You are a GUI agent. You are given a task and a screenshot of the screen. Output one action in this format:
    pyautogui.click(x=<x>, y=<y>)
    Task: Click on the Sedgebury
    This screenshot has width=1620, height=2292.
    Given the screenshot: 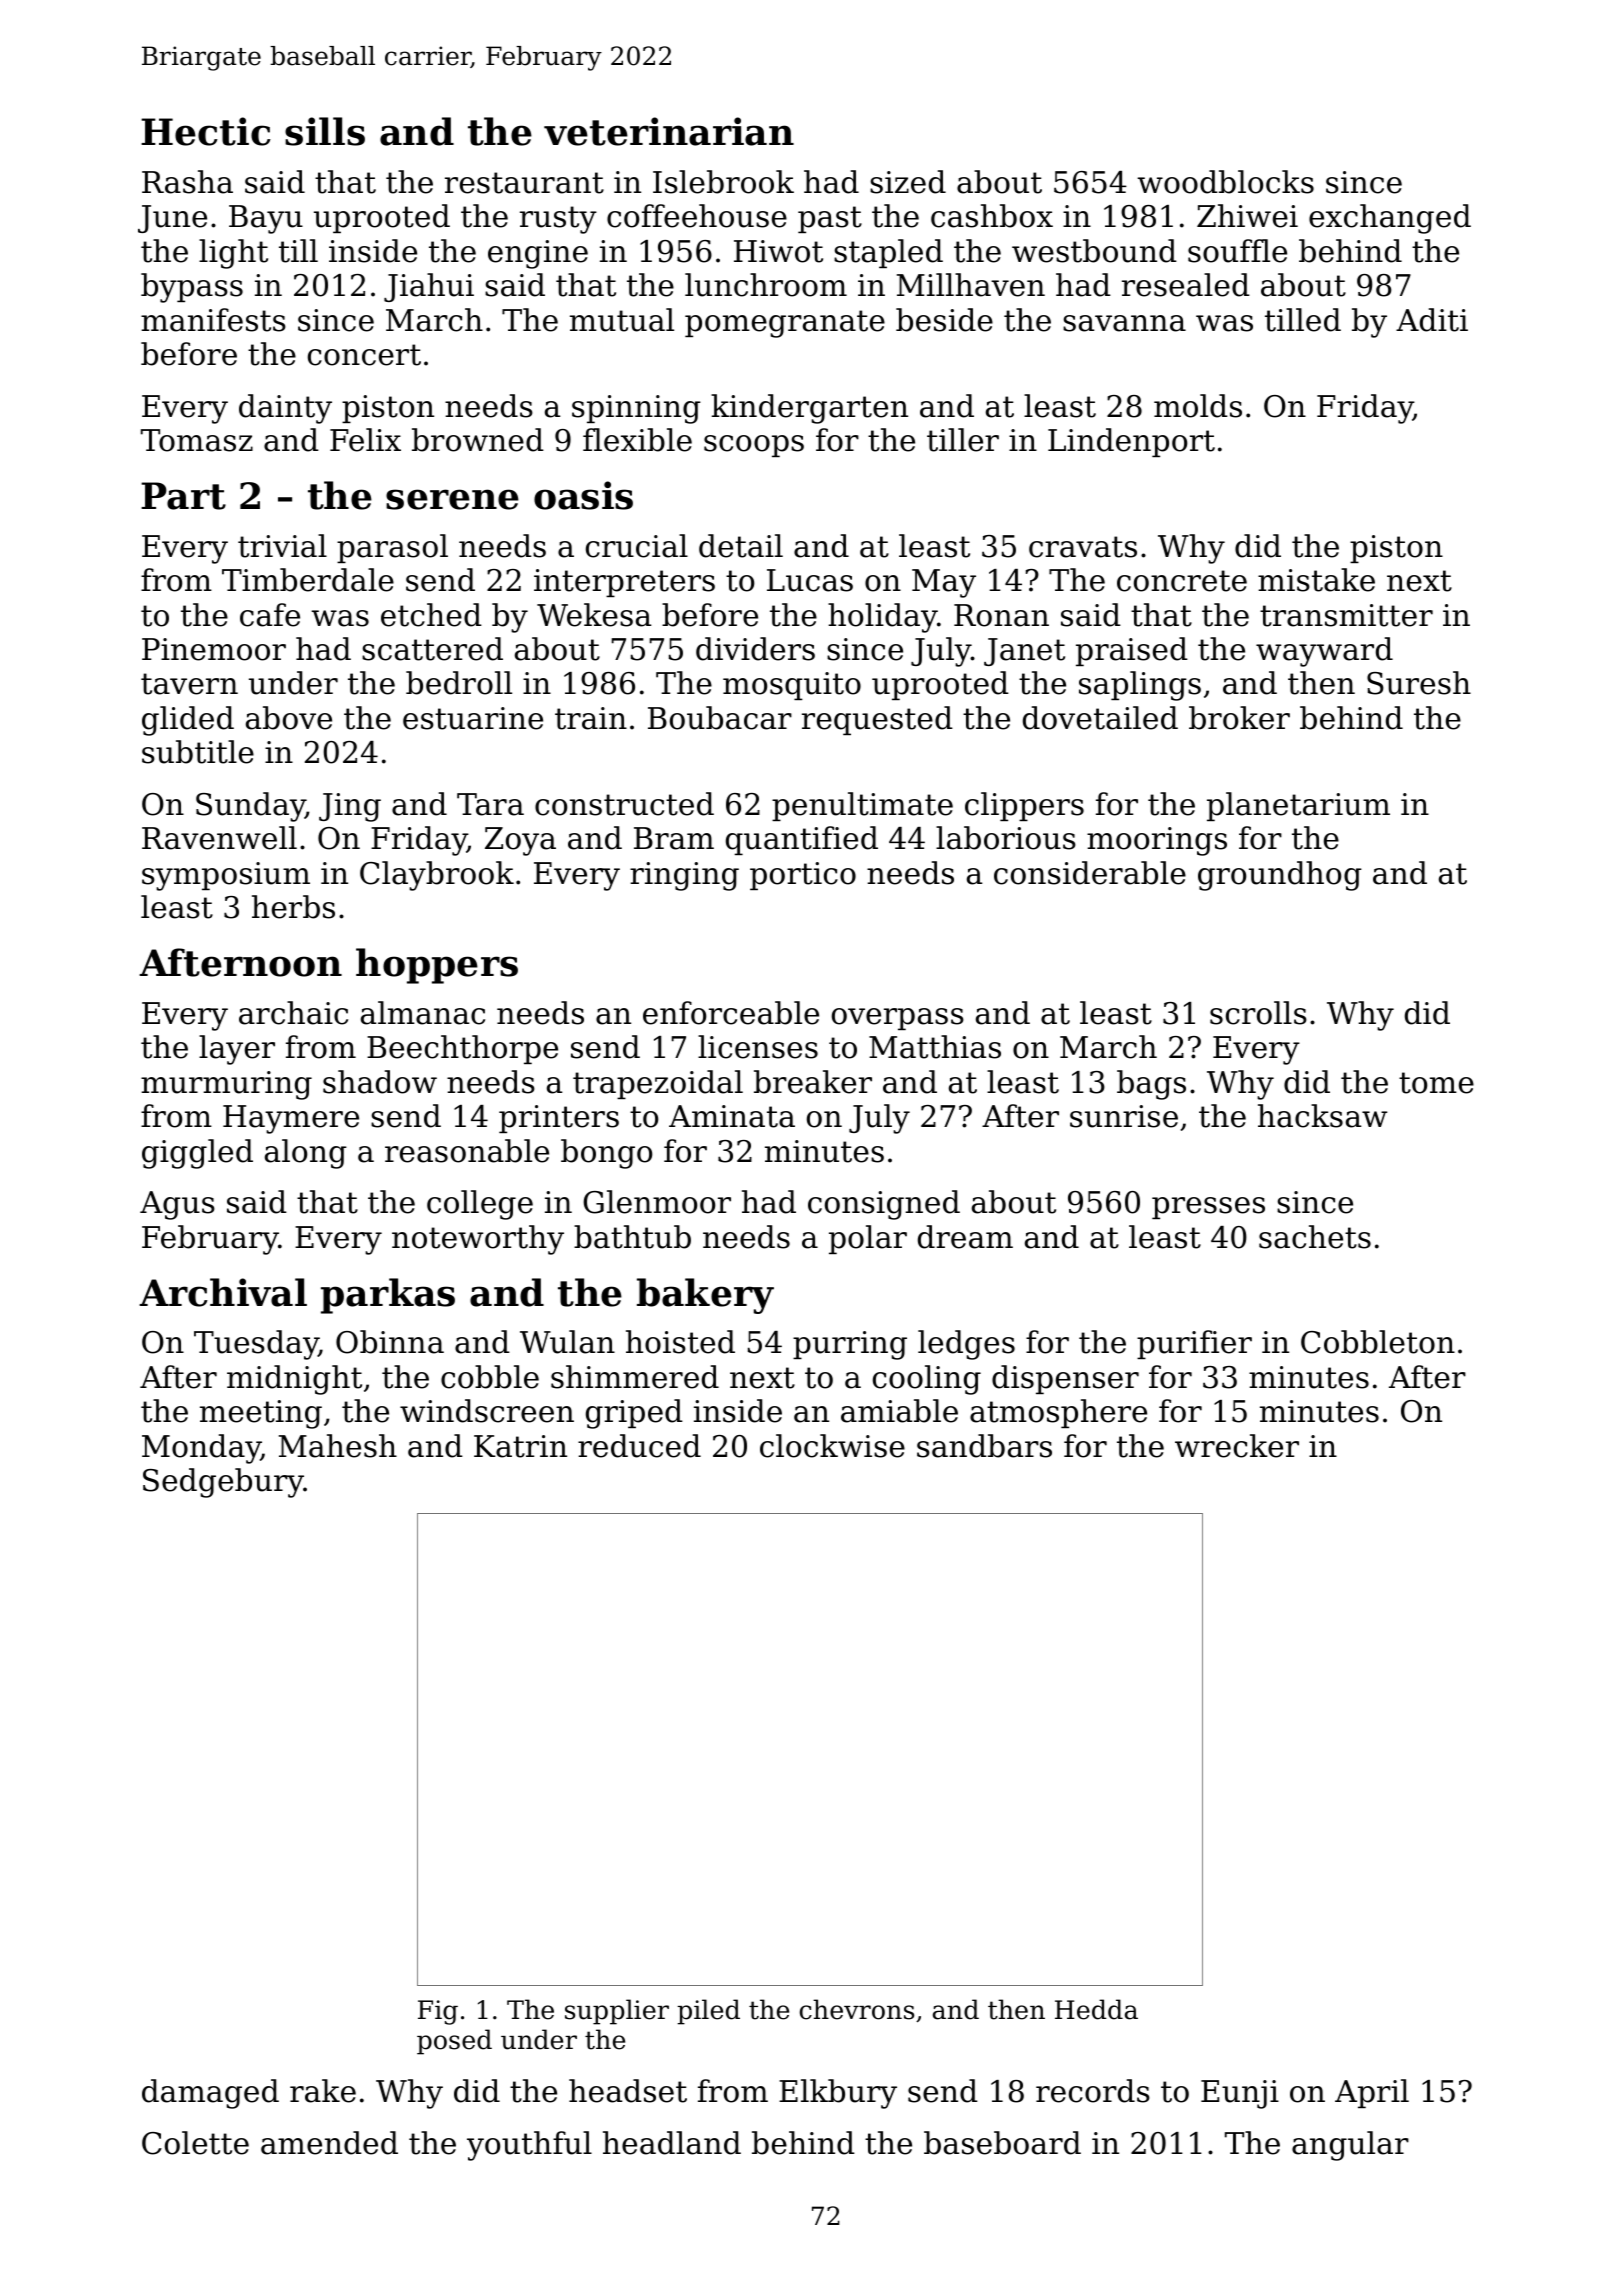 What is the action you would take?
    pyautogui.click(x=223, y=1483)
